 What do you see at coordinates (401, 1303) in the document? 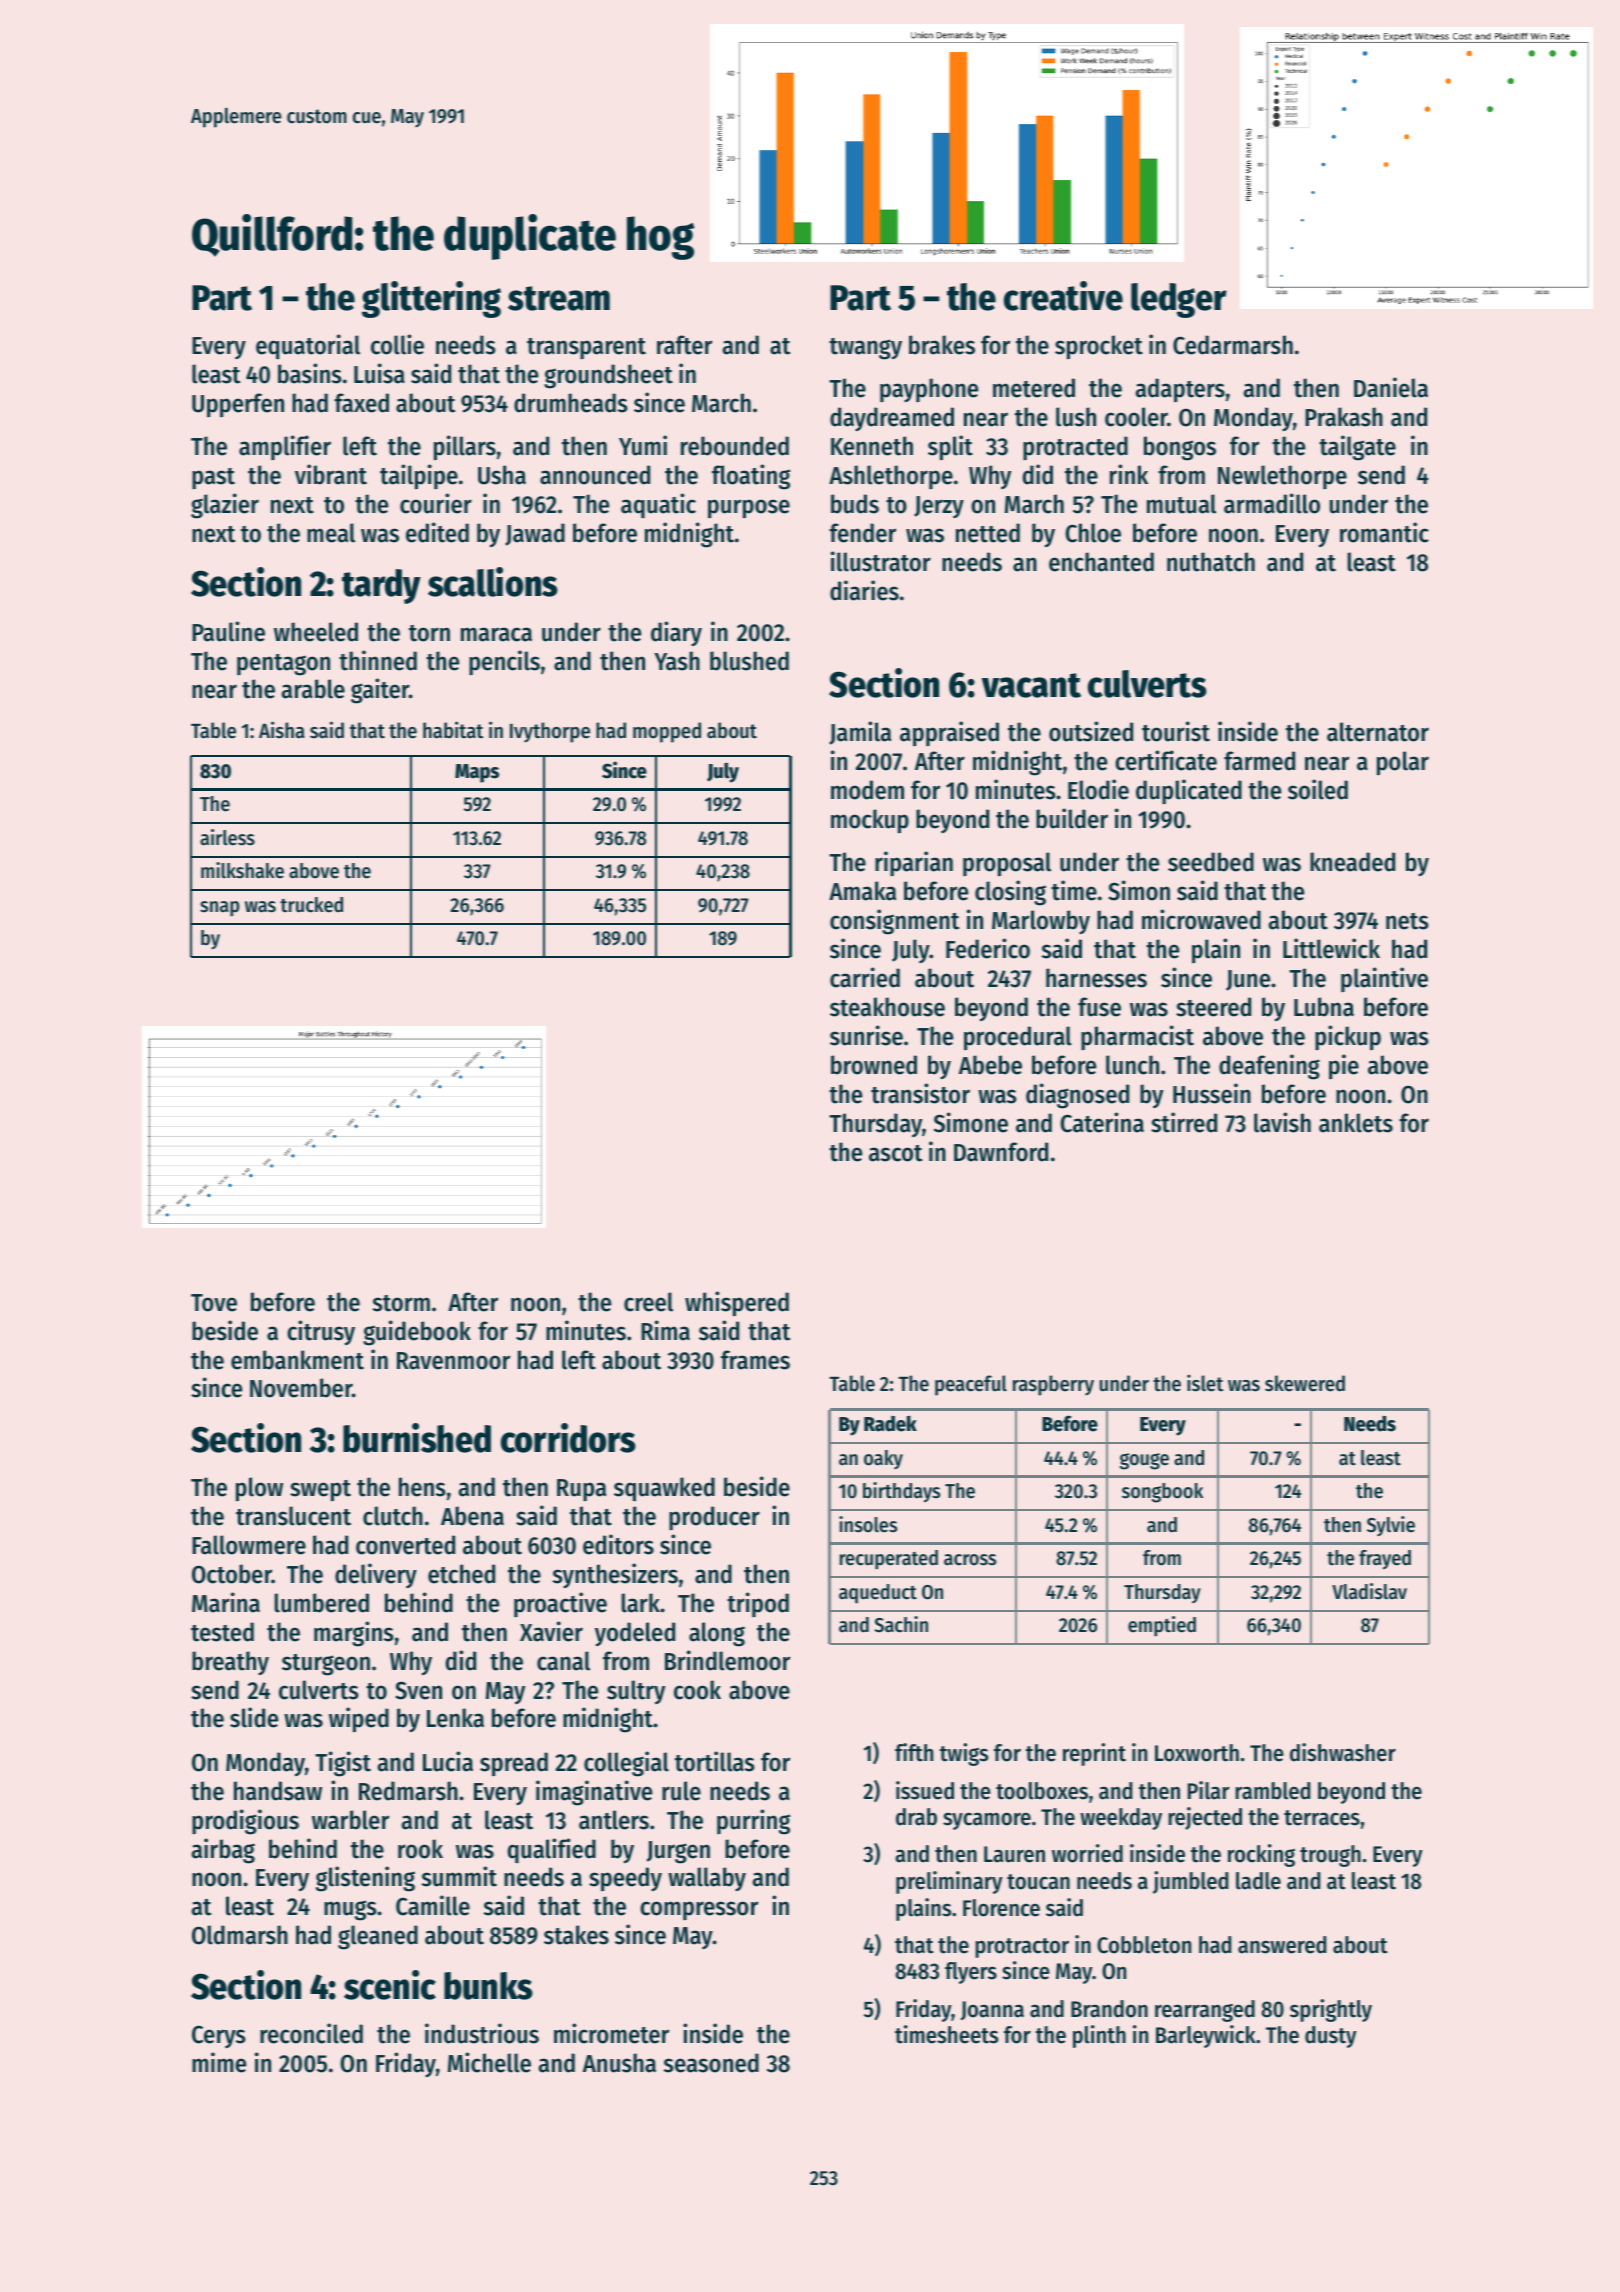
I see `storm` at bounding box center [401, 1303].
